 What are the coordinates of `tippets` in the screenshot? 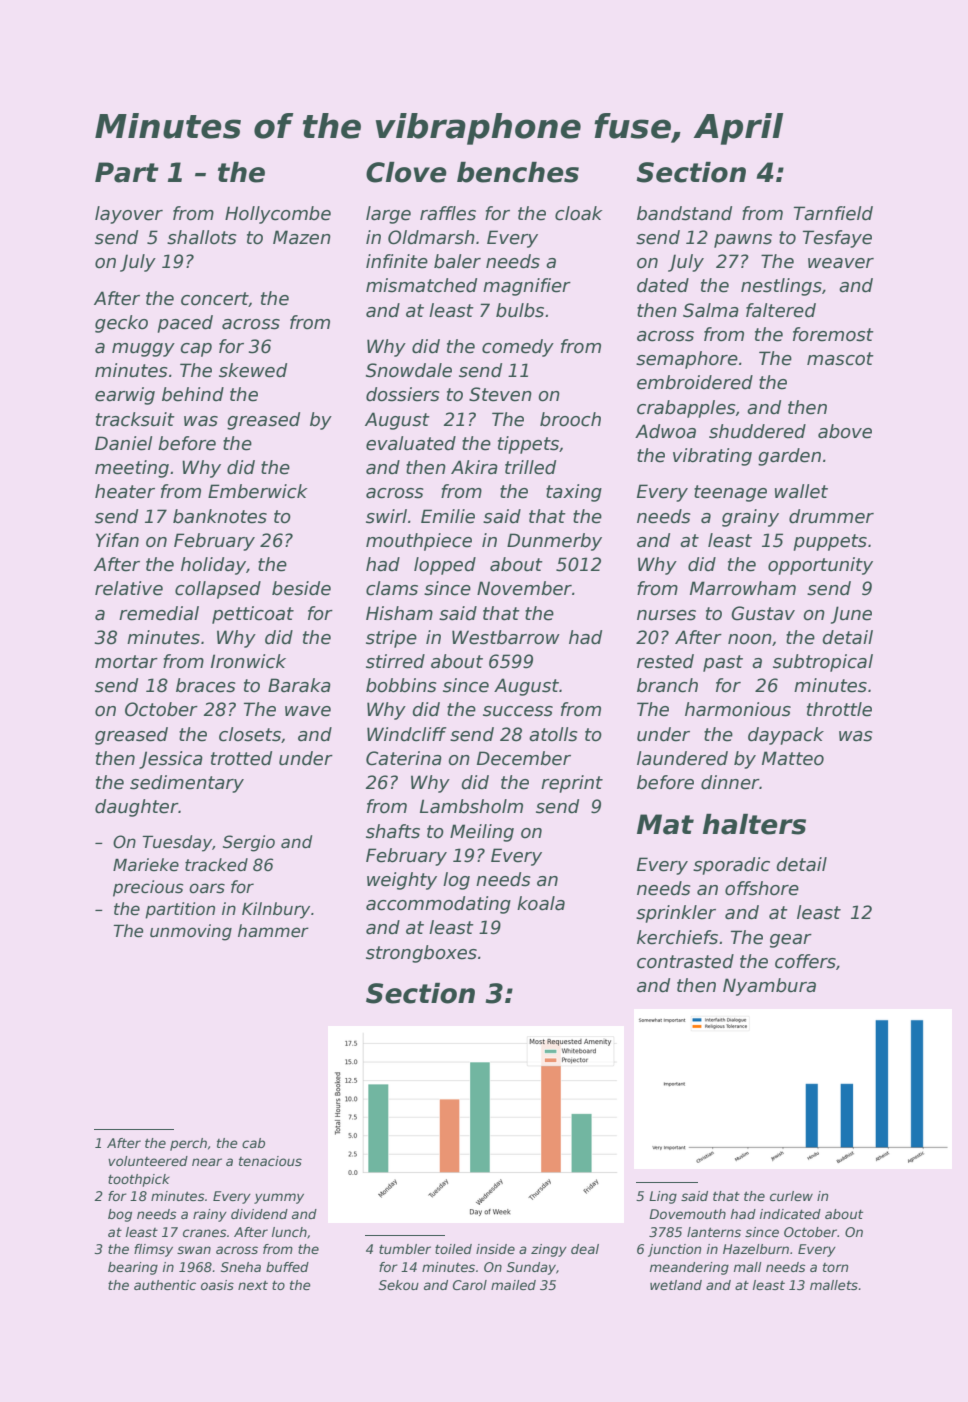 It's located at (528, 445).
